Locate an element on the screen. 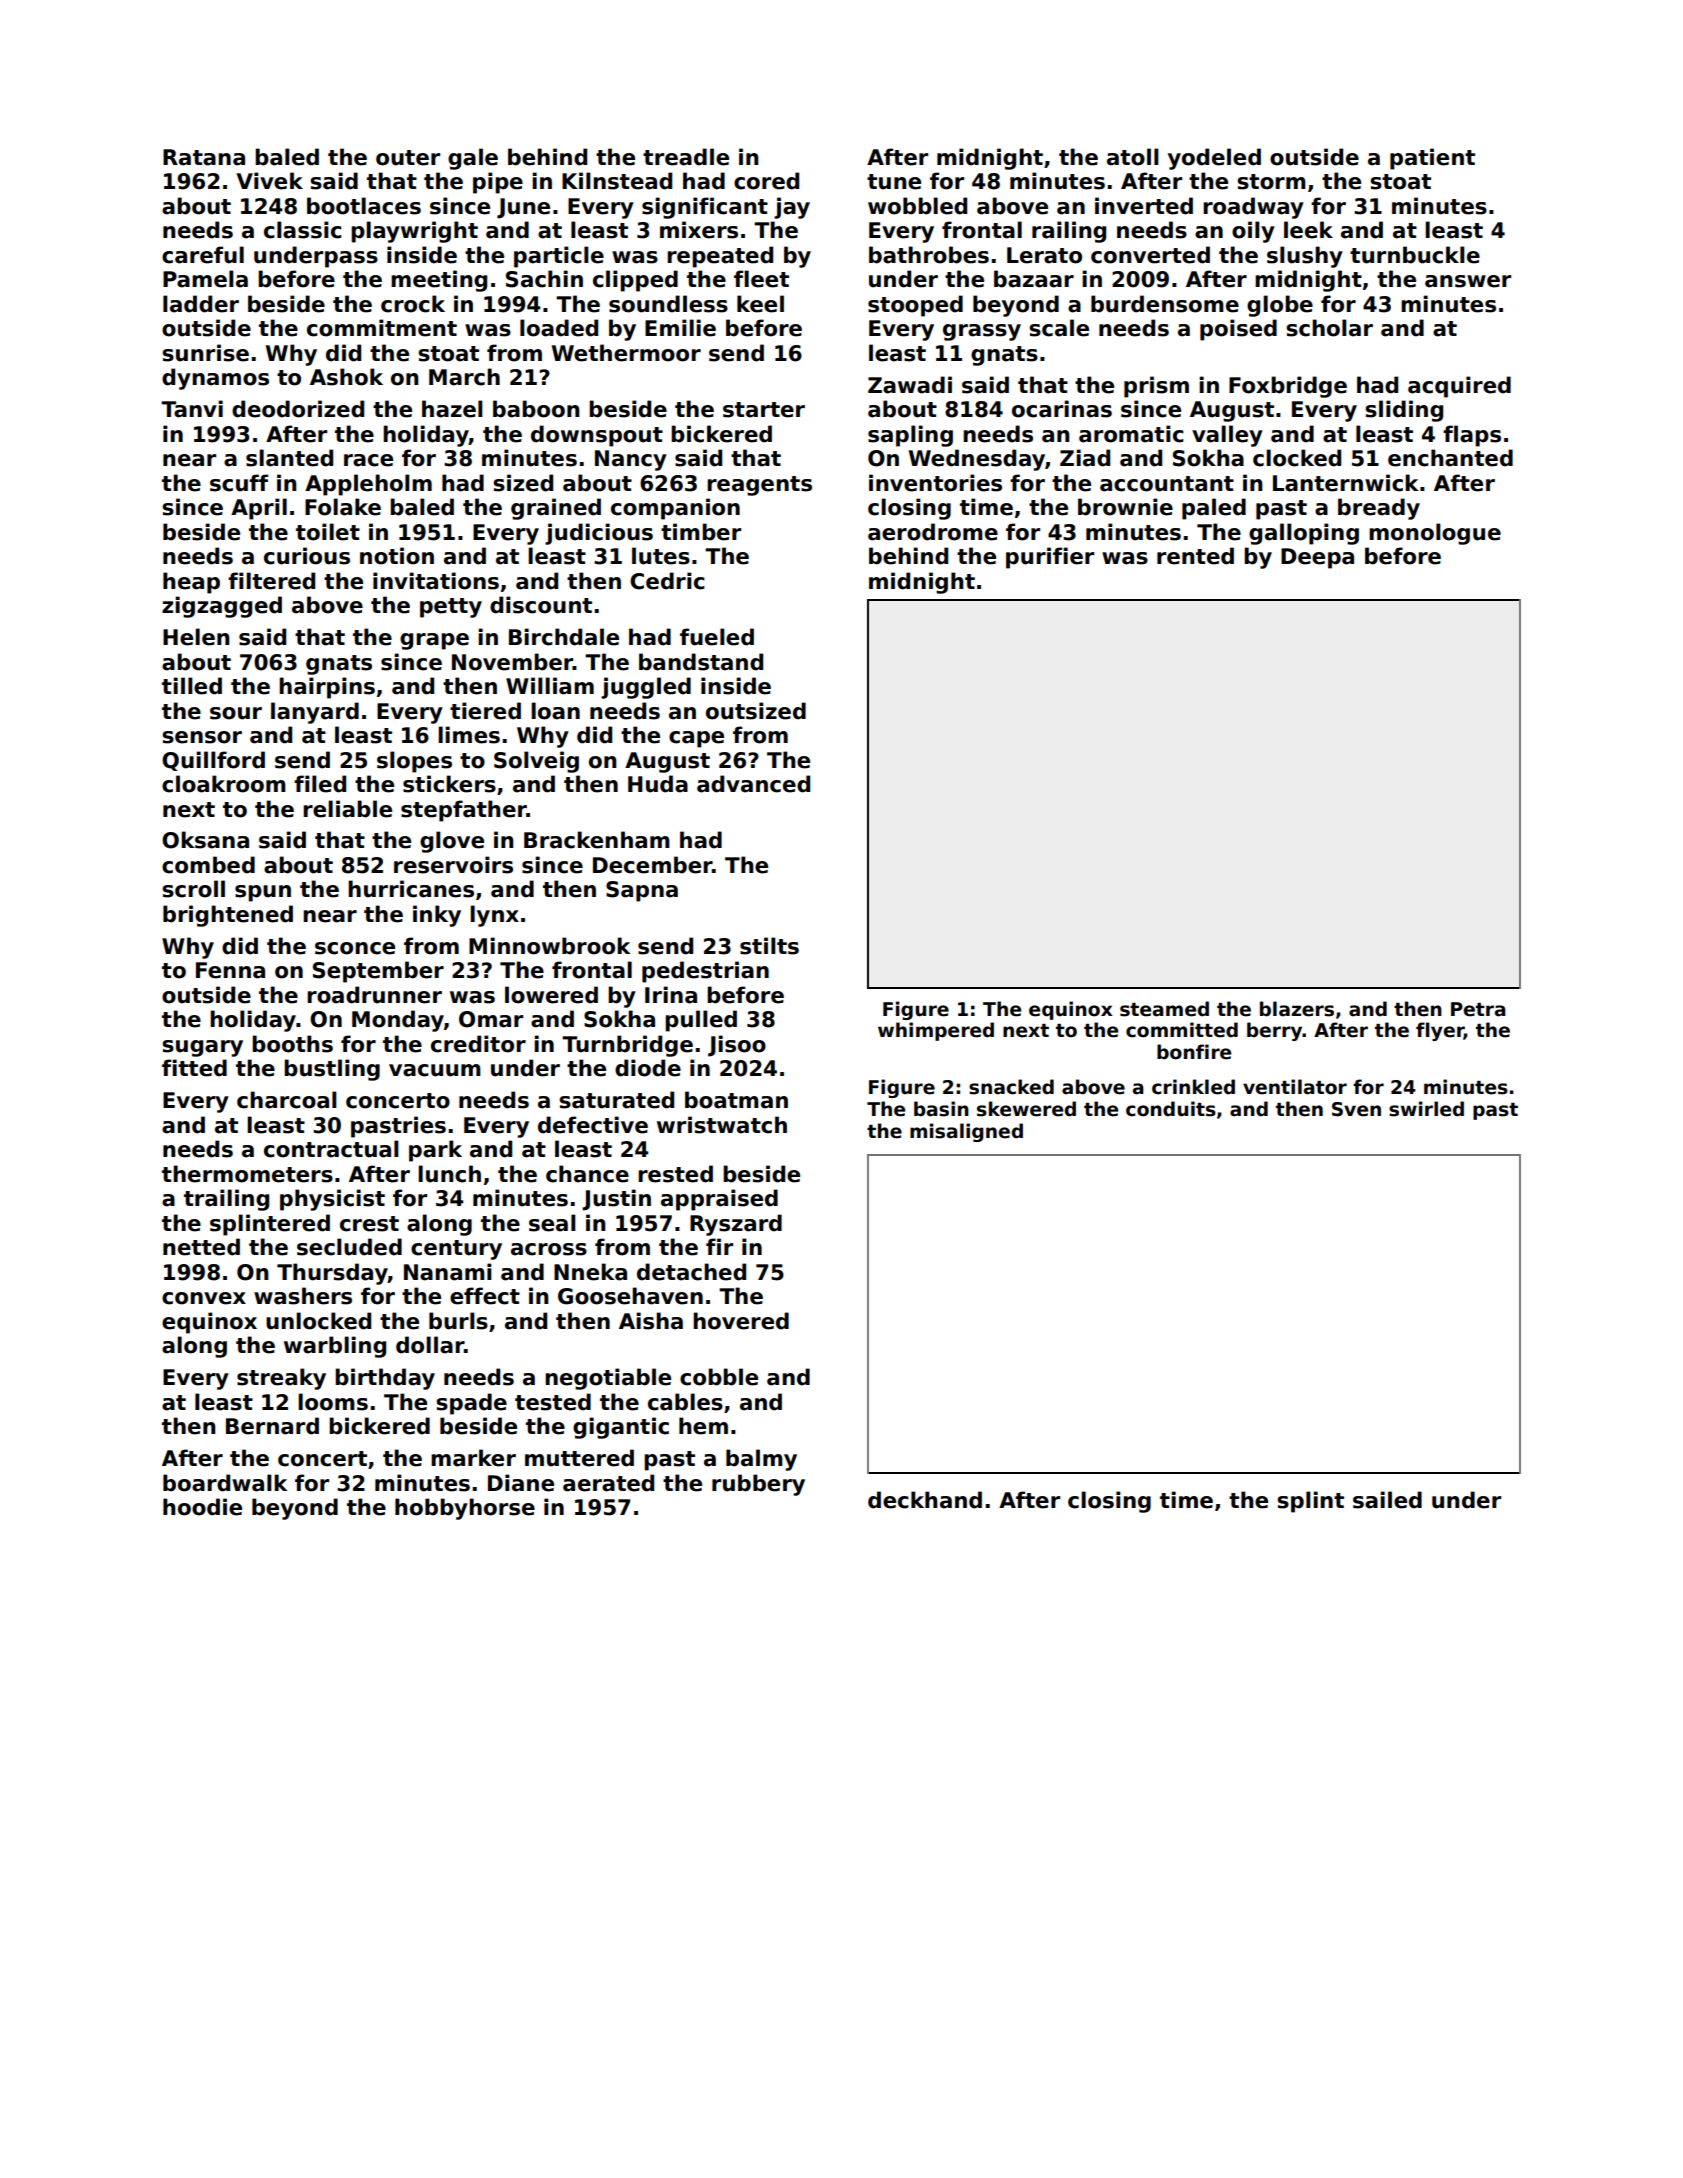  treadle is located at coordinates (686, 157).
